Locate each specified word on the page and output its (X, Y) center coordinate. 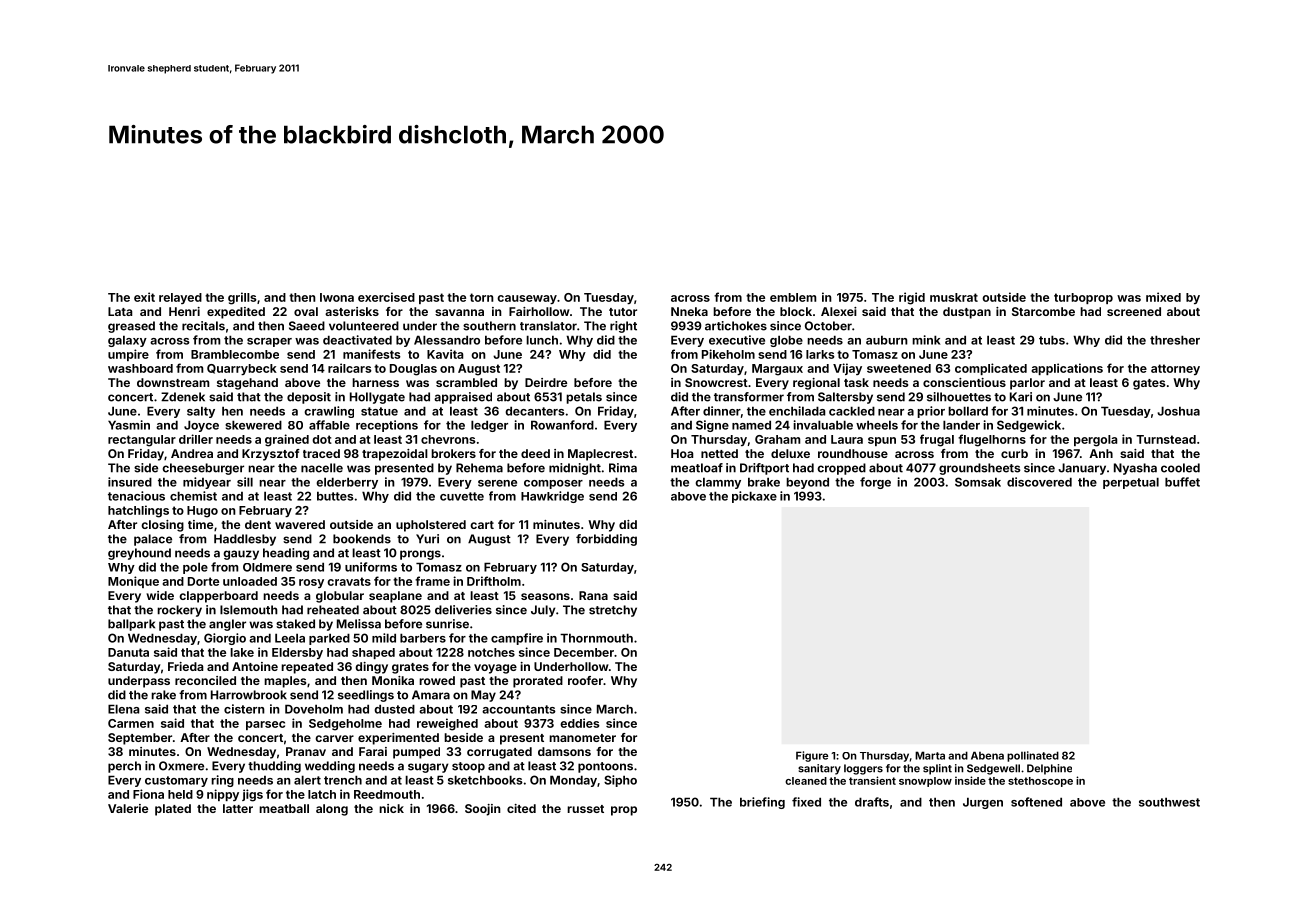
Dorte (203, 581)
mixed (1163, 297)
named (751, 425)
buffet (1182, 482)
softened (1036, 802)
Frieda (185, 666)
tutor (623, 312)
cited (521, 808)
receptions (387, 426)
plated (173, 810)
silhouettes (959, 397)
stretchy (613, 611)
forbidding (606, 540)
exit (144, 297)
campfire (517, 639)
